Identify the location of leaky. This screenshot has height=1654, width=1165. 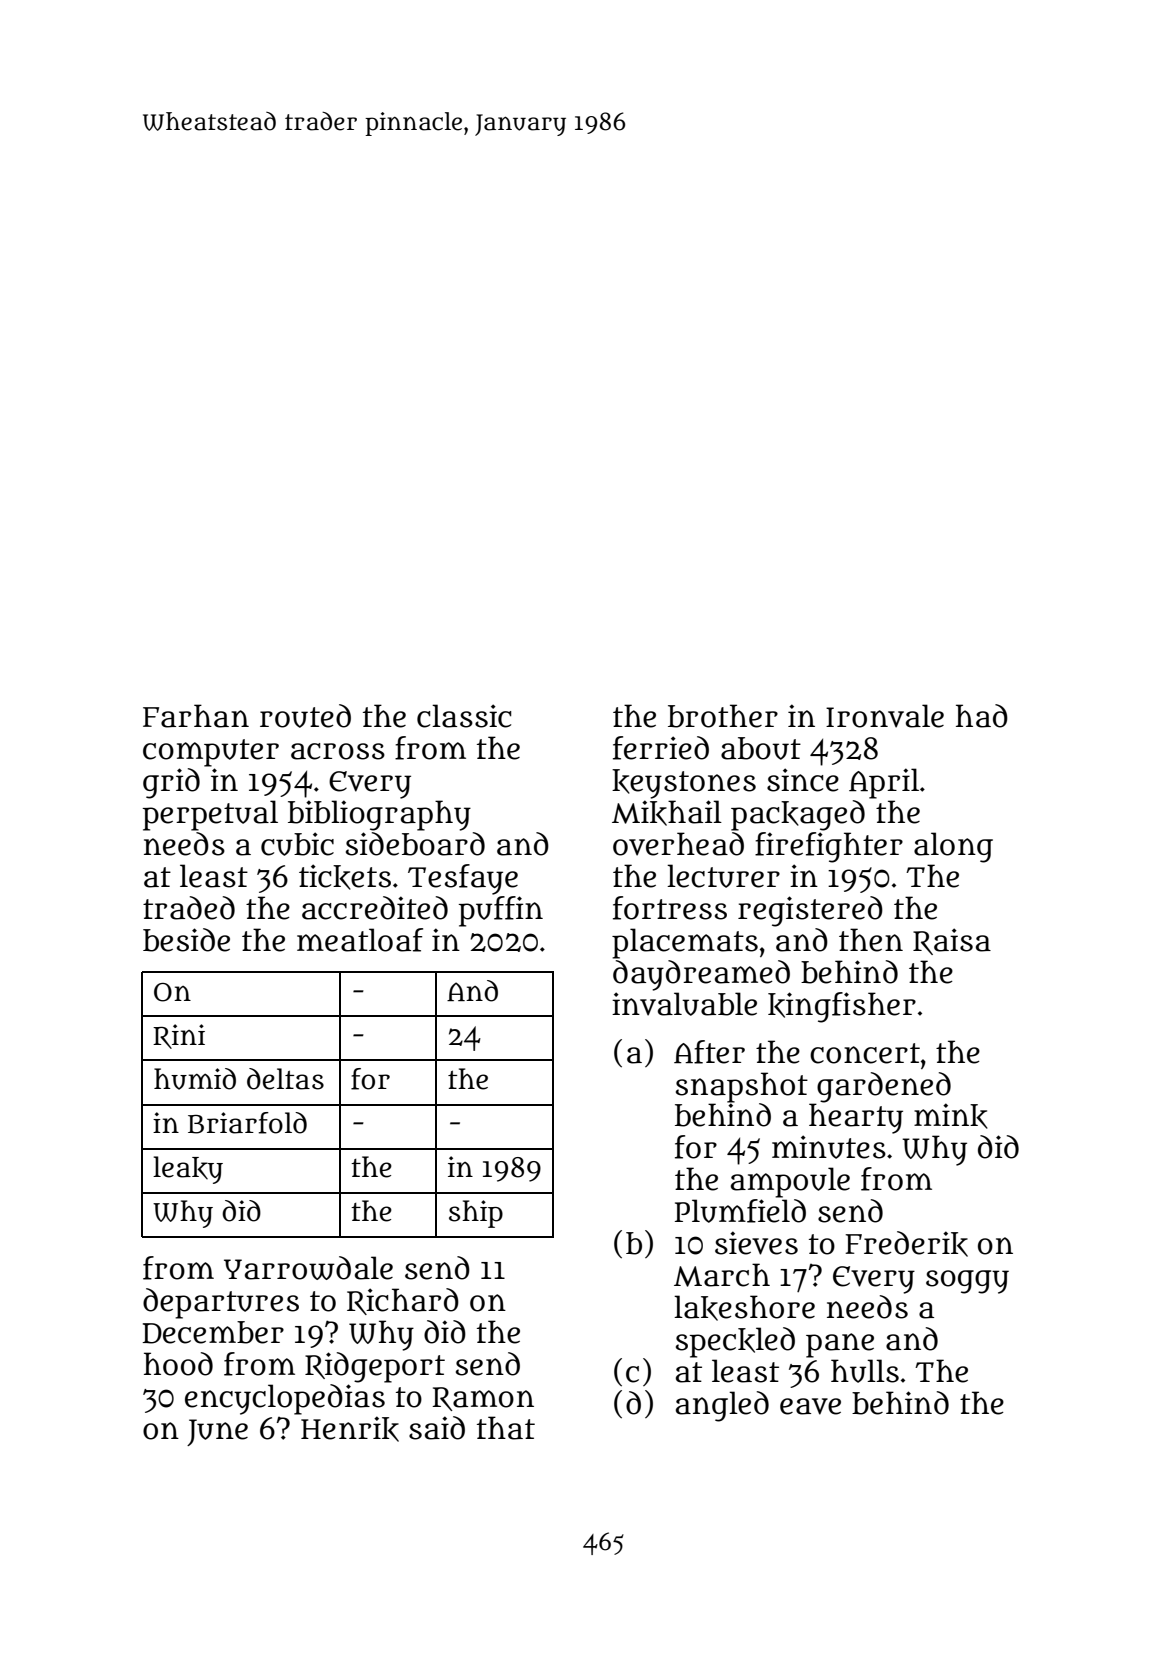
(188, 1170).
